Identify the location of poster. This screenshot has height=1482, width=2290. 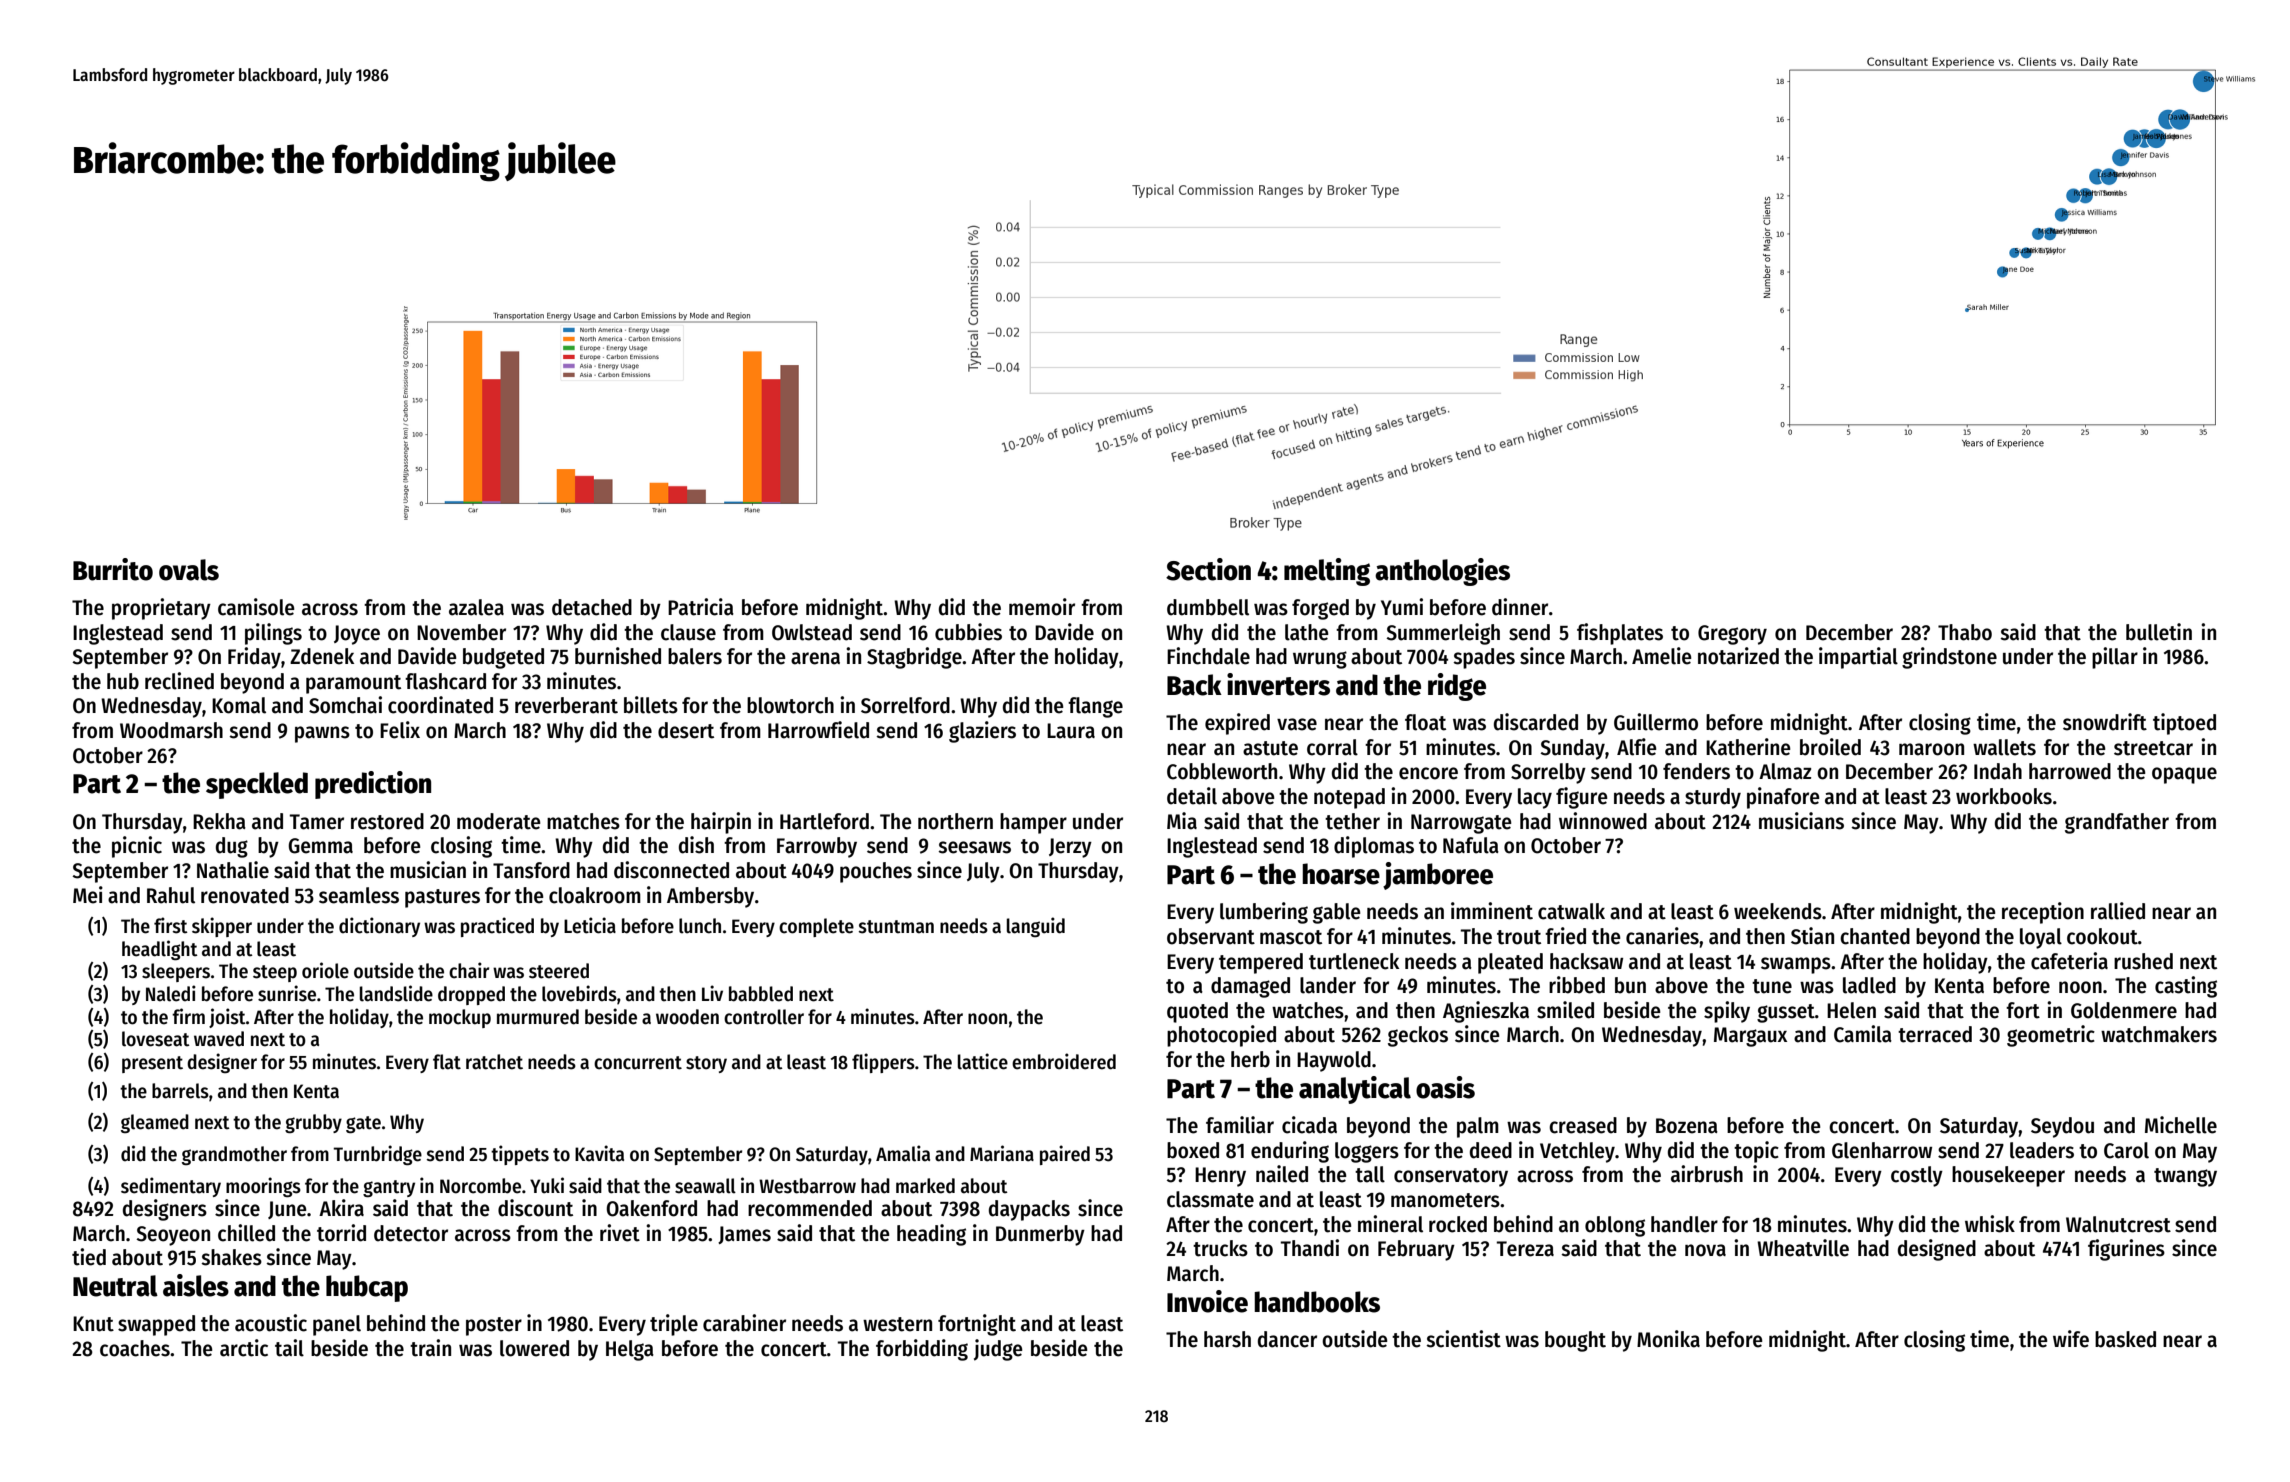
(494, 1326).
